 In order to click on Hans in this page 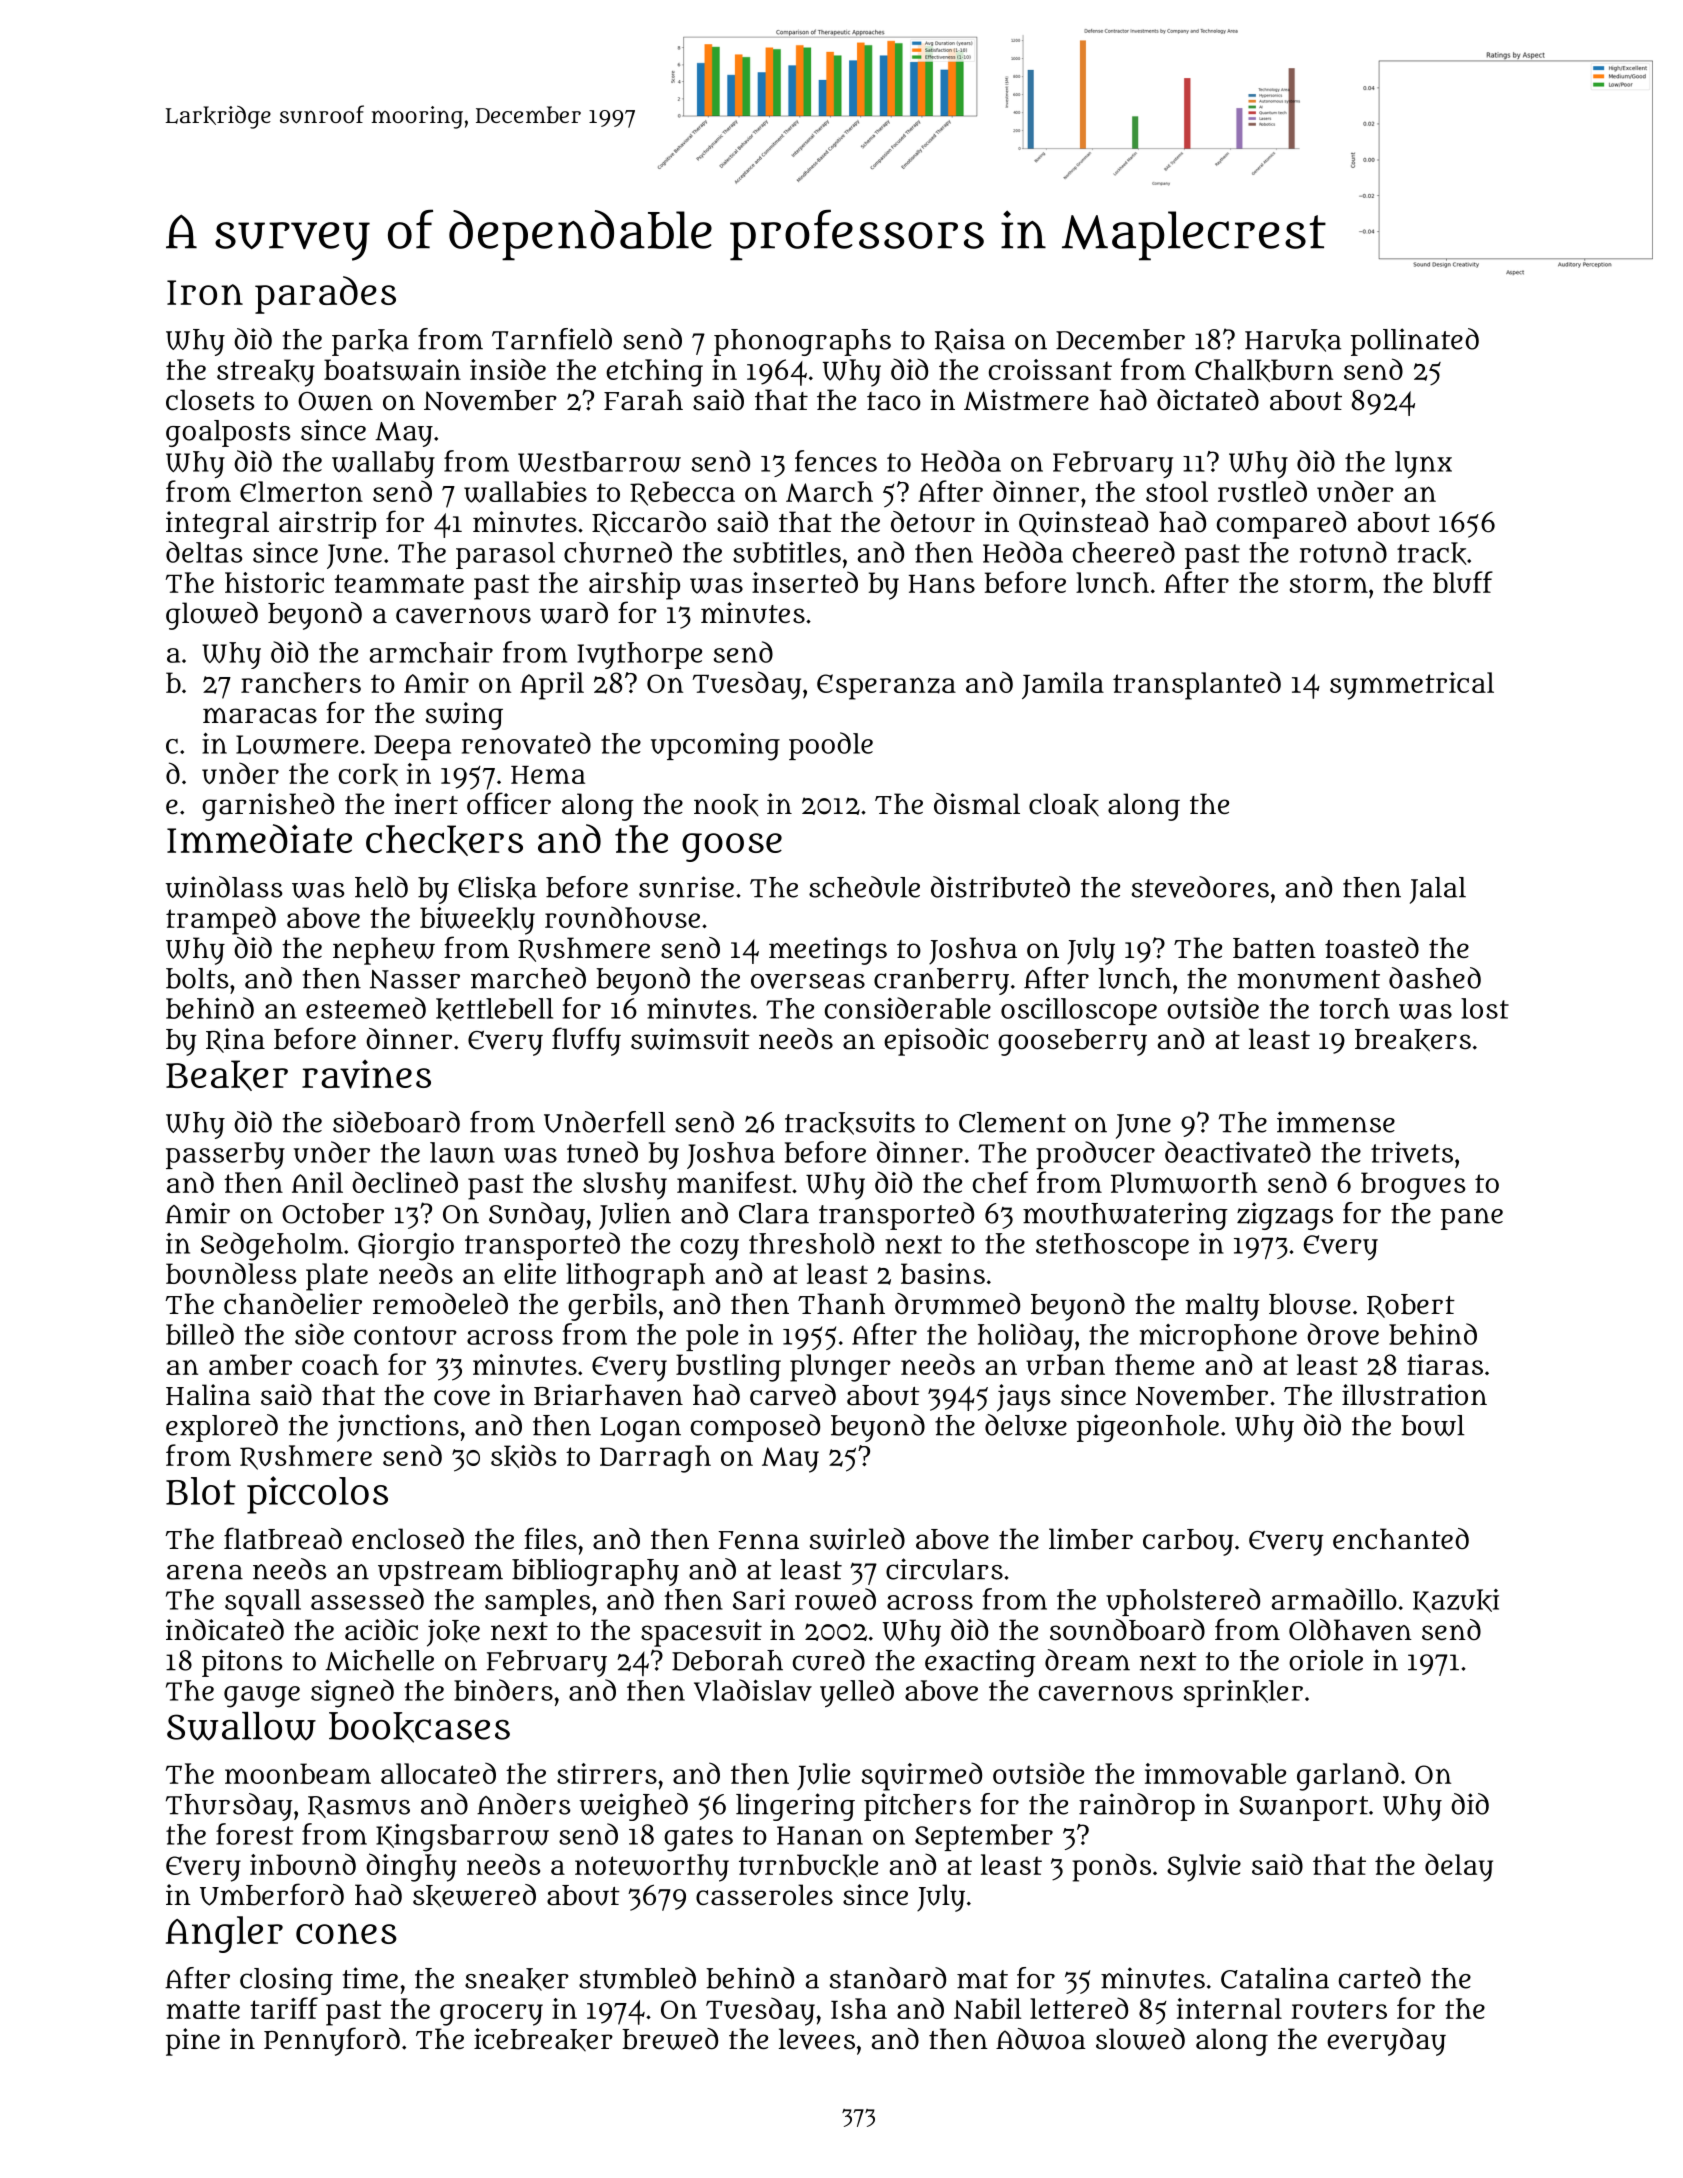, I will do `click(942, 584)`.
